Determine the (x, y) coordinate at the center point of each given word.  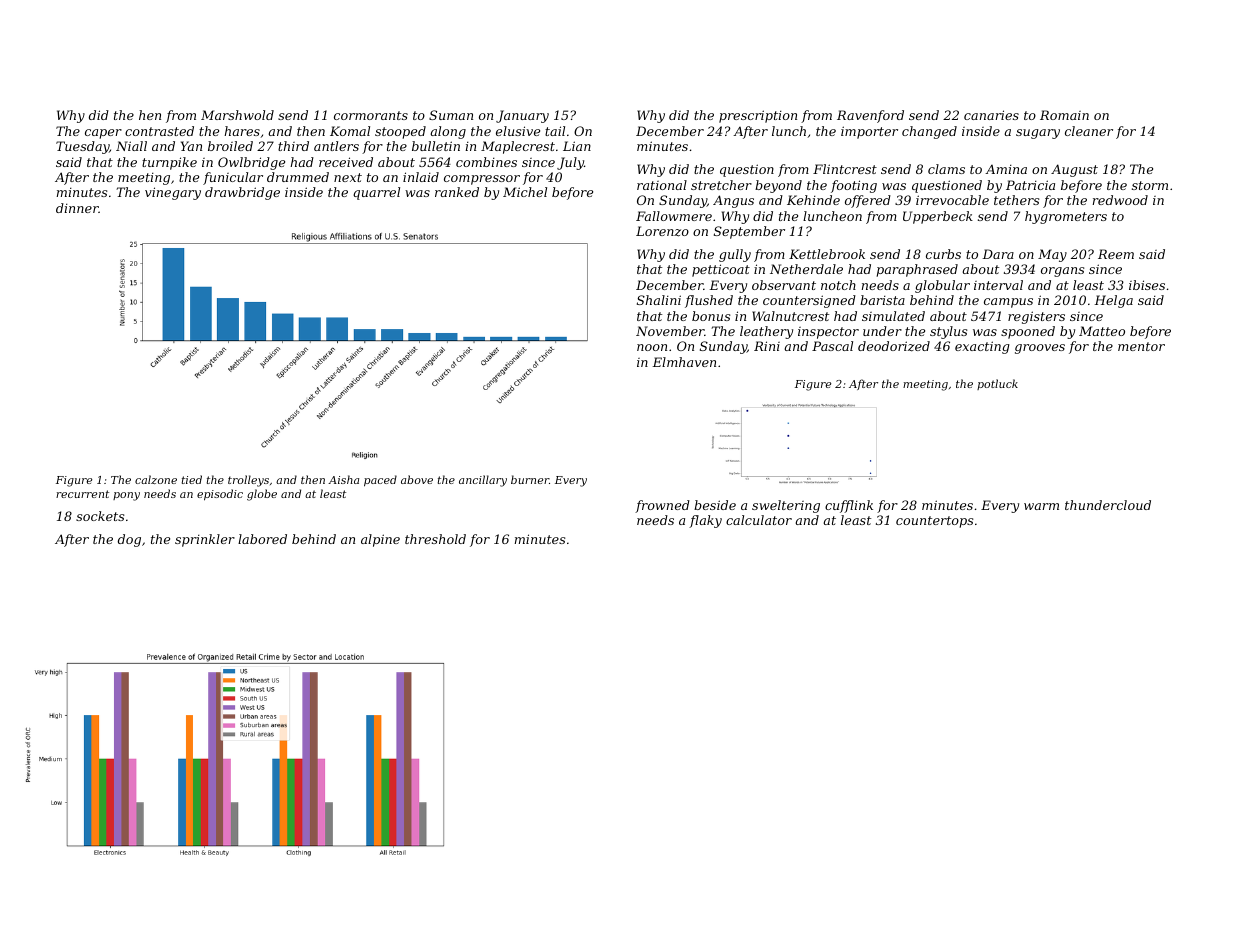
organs (1062, 272)
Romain (1064, 115)
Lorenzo (662, 231)
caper (103, 134)
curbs (943, 254)
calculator (759, 520)
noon (652, 347)
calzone (156, 479)
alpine (380, 540)
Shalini (659, 300)
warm (1041, 506)
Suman (451, 115)
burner (530, 479)
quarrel (376, 193)
